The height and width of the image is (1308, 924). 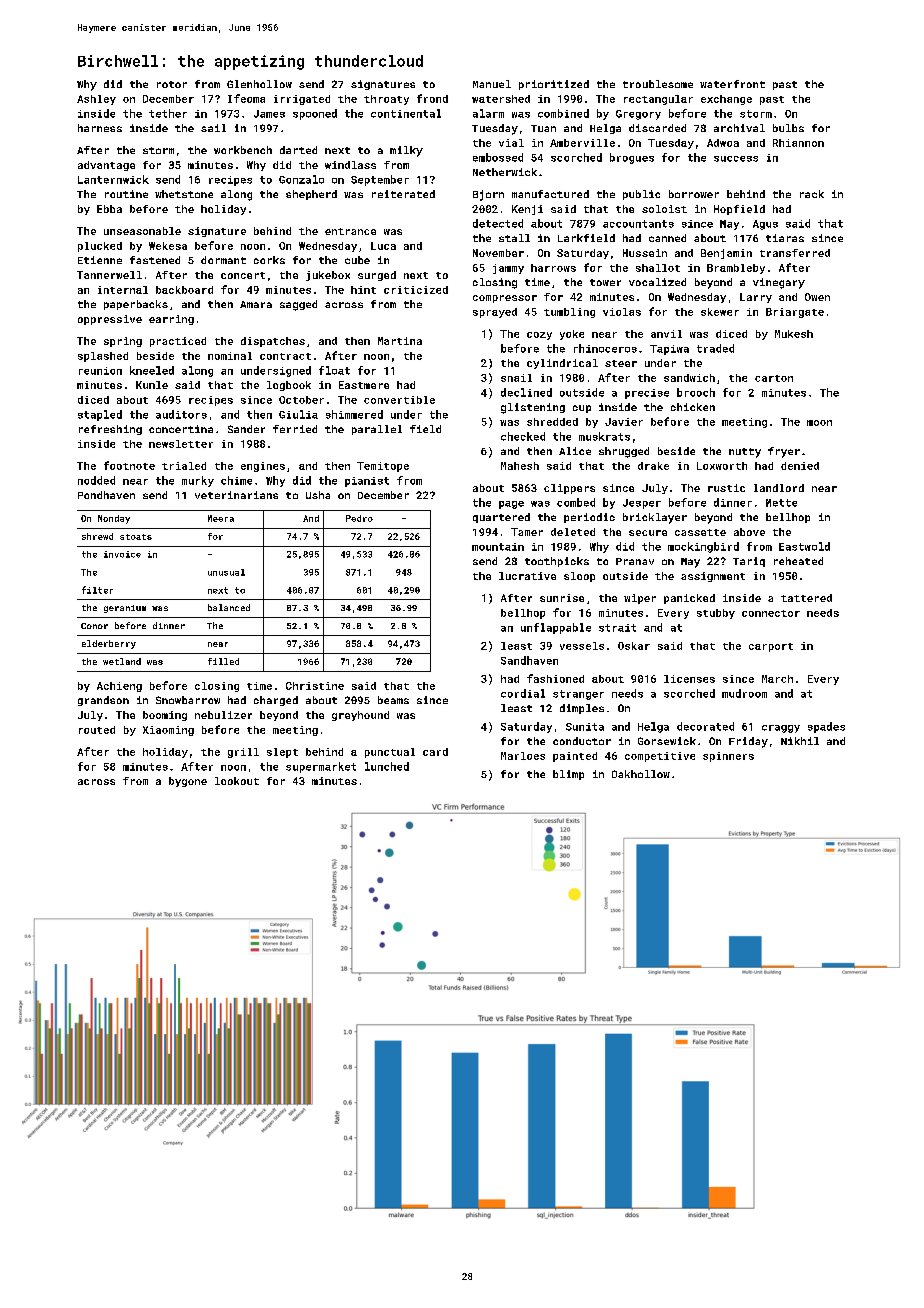 What do you see at coordinates (100, 415) in the image?
I see `stapled` at bounding box center [100, 415].
